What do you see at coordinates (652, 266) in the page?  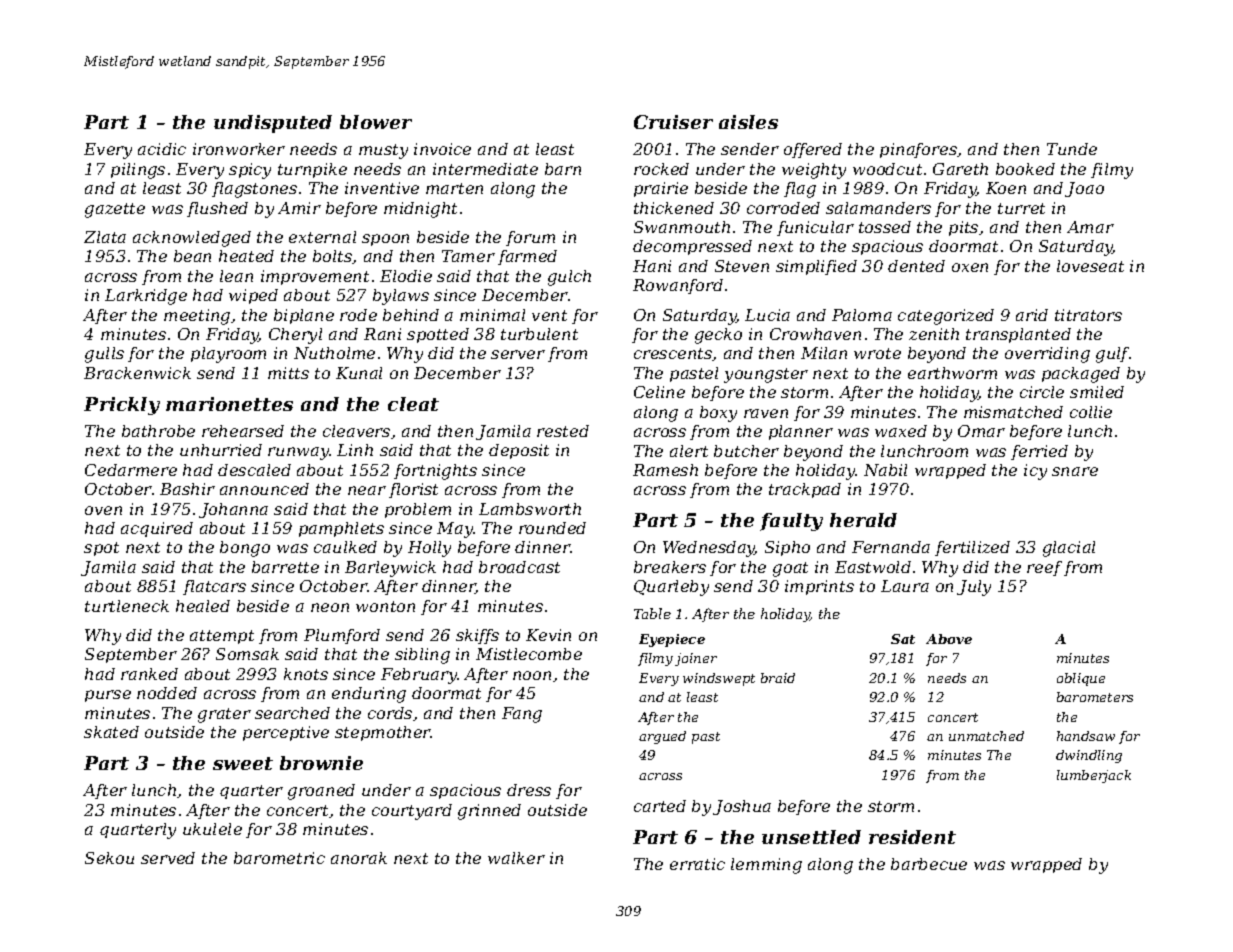 I see `Hani` at bounding box center [652, 266].
